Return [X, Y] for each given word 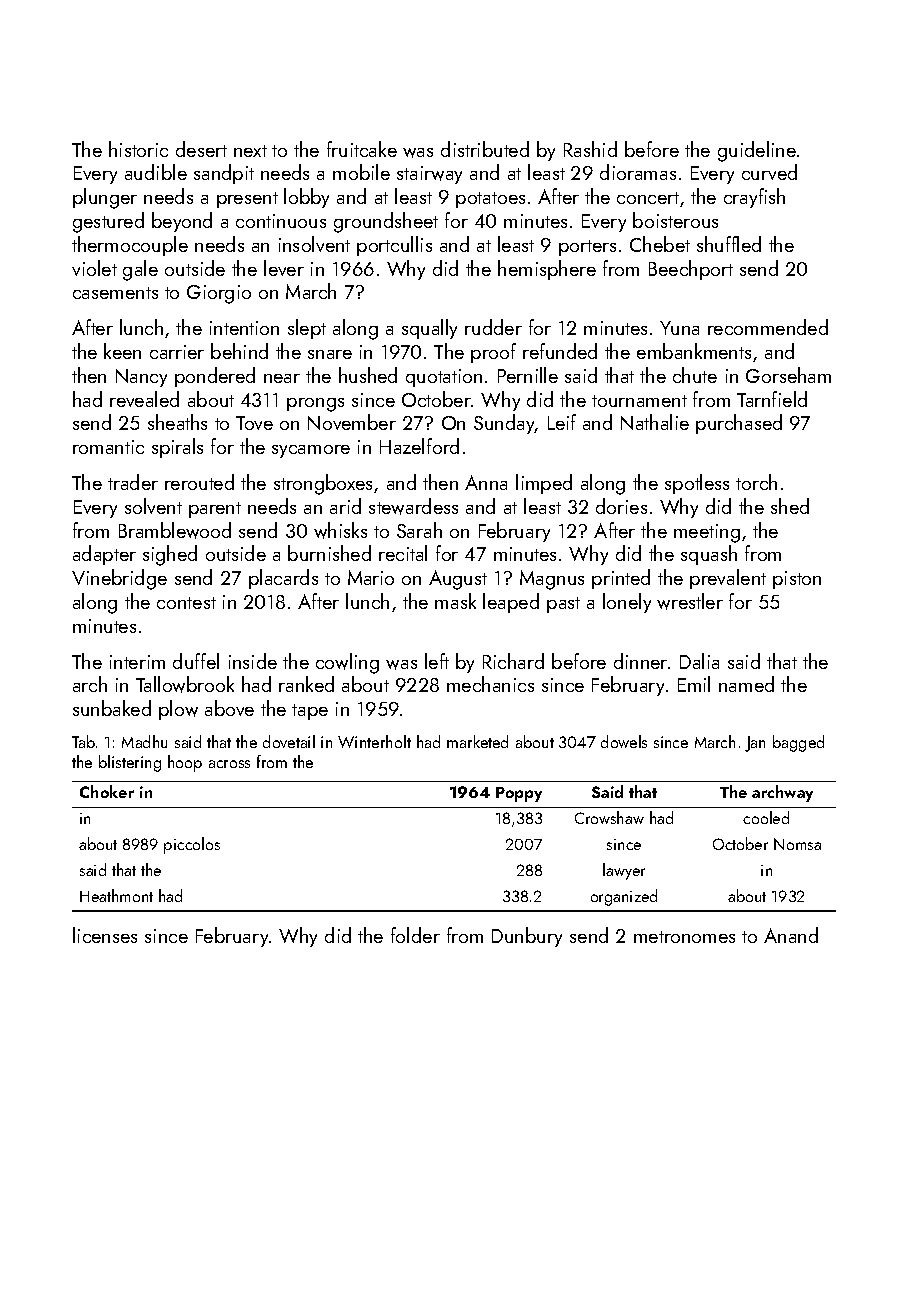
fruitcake [362, 149]
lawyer [624, 871]
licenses [105, 935]
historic [138, 149]
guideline [757, 151]
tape [310, 712]
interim [137, 662]
